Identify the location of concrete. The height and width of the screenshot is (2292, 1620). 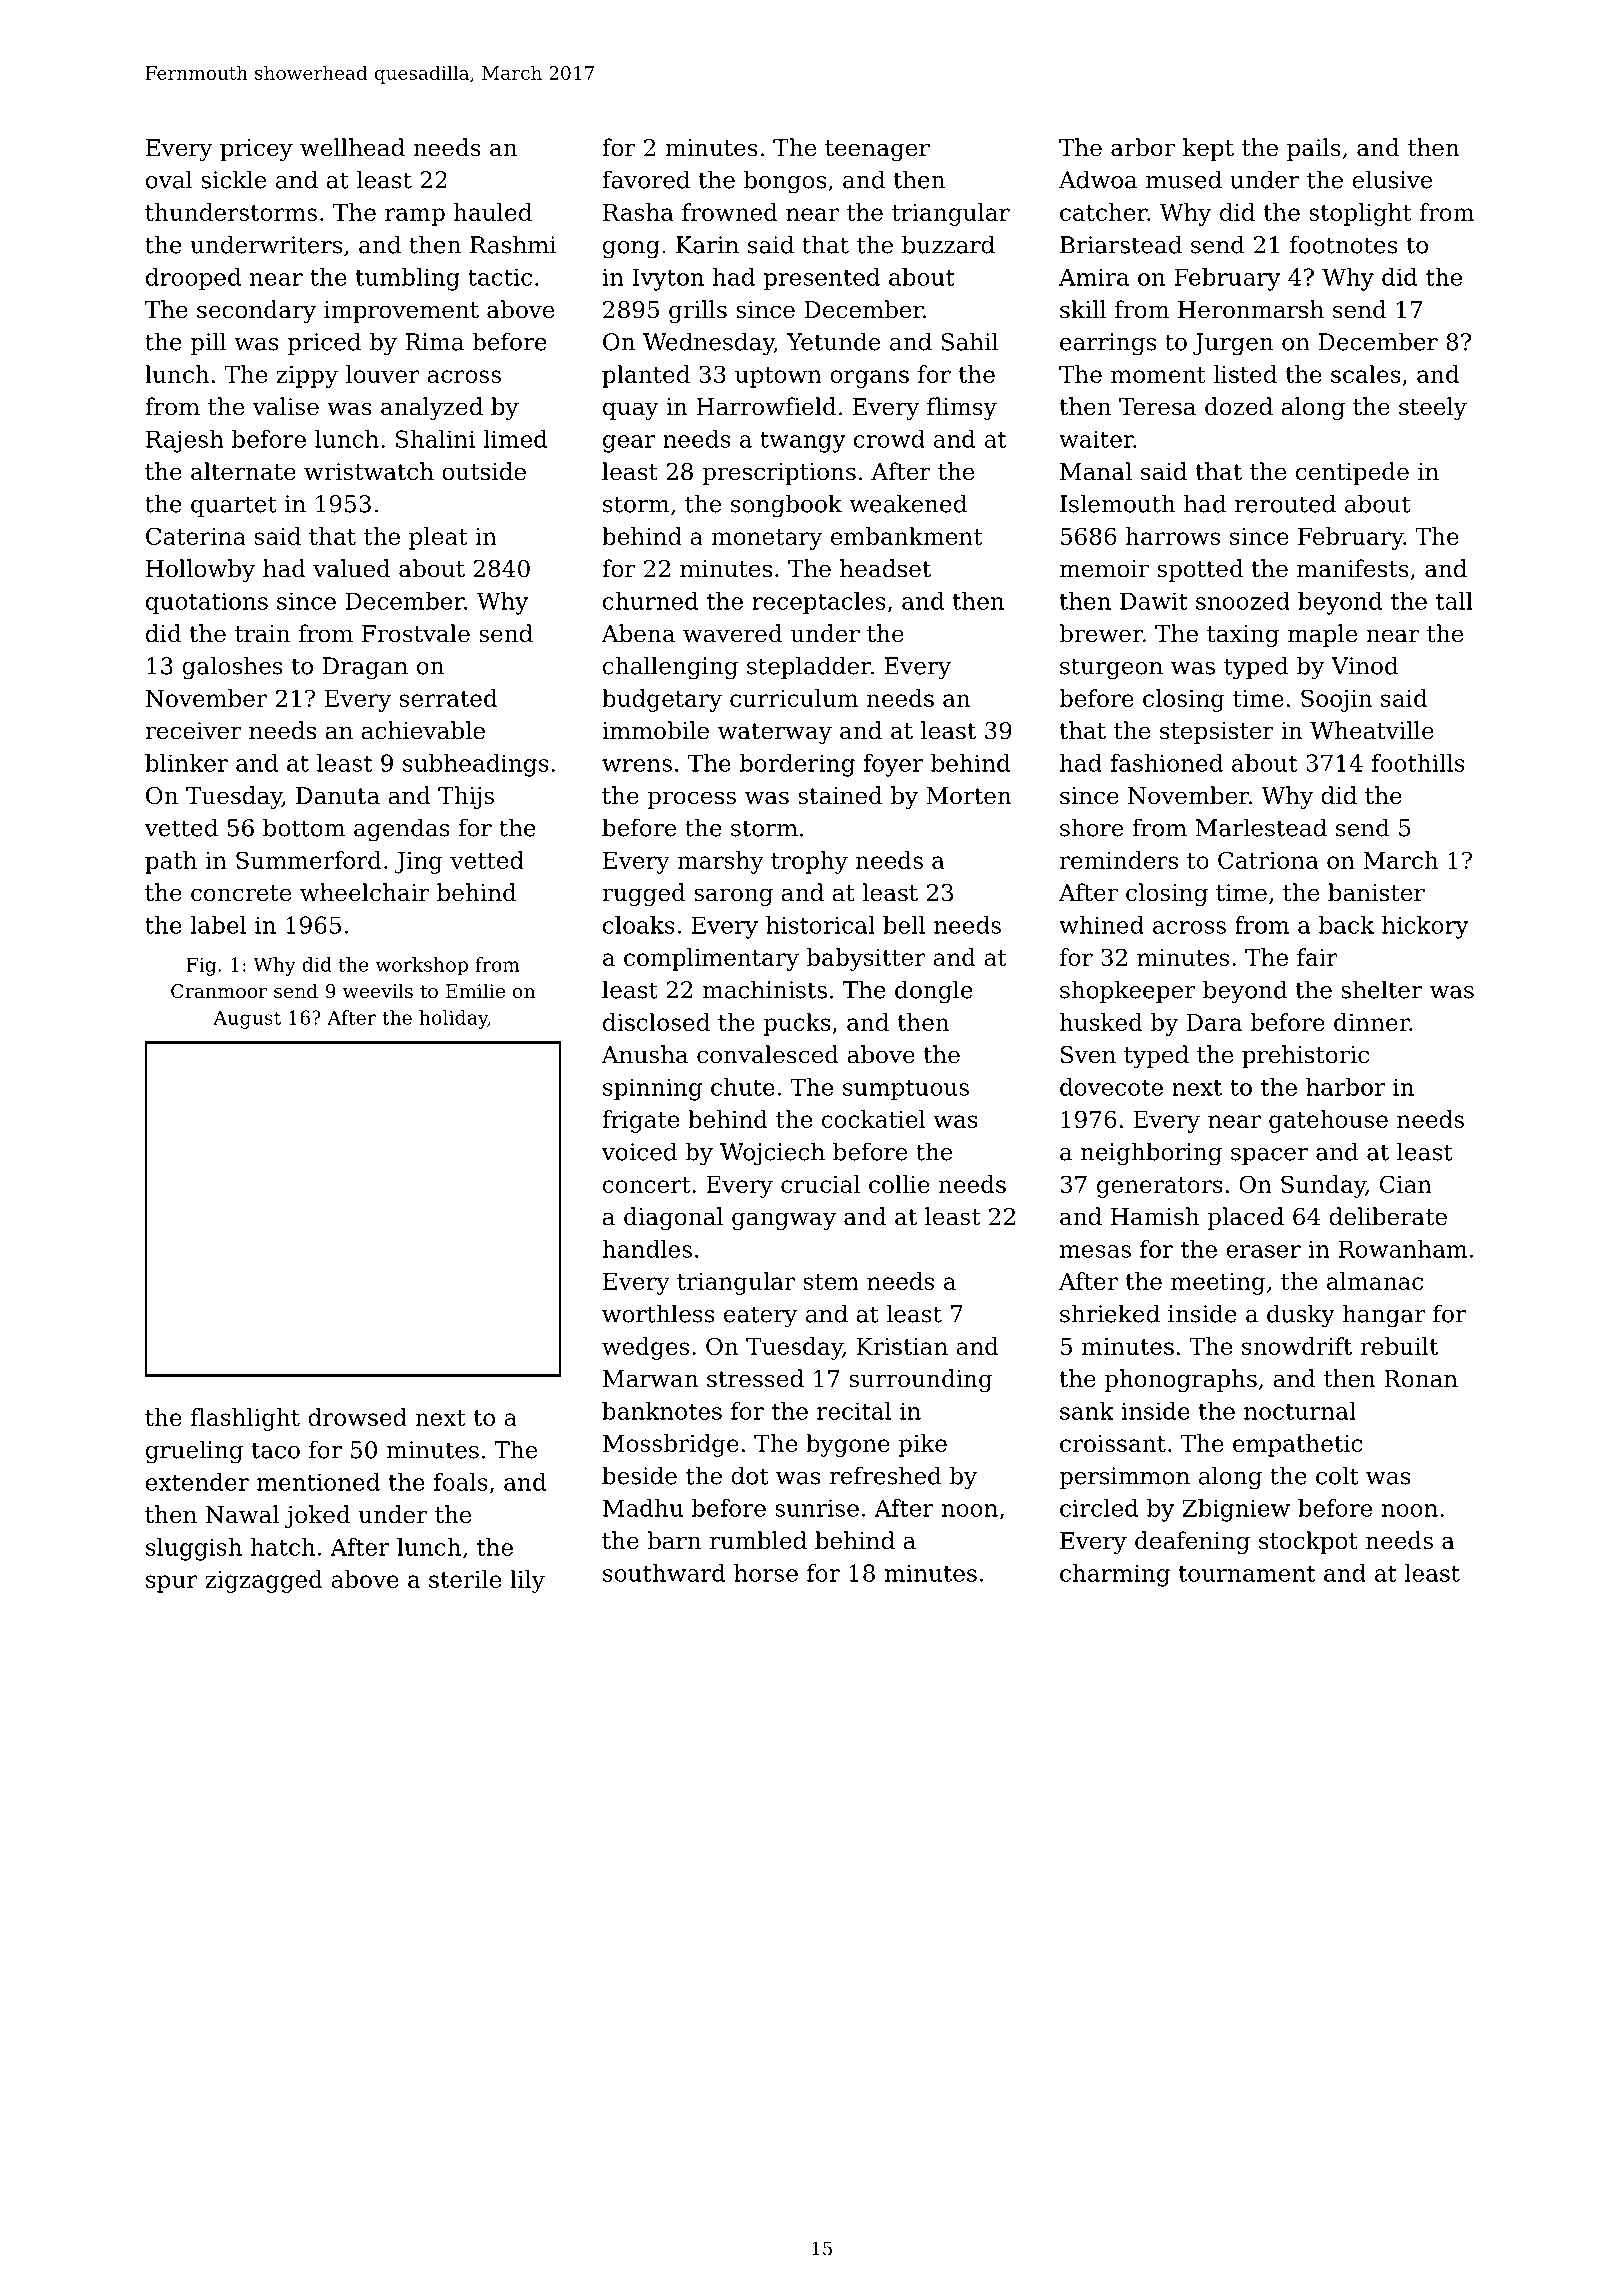
(241, 893).
